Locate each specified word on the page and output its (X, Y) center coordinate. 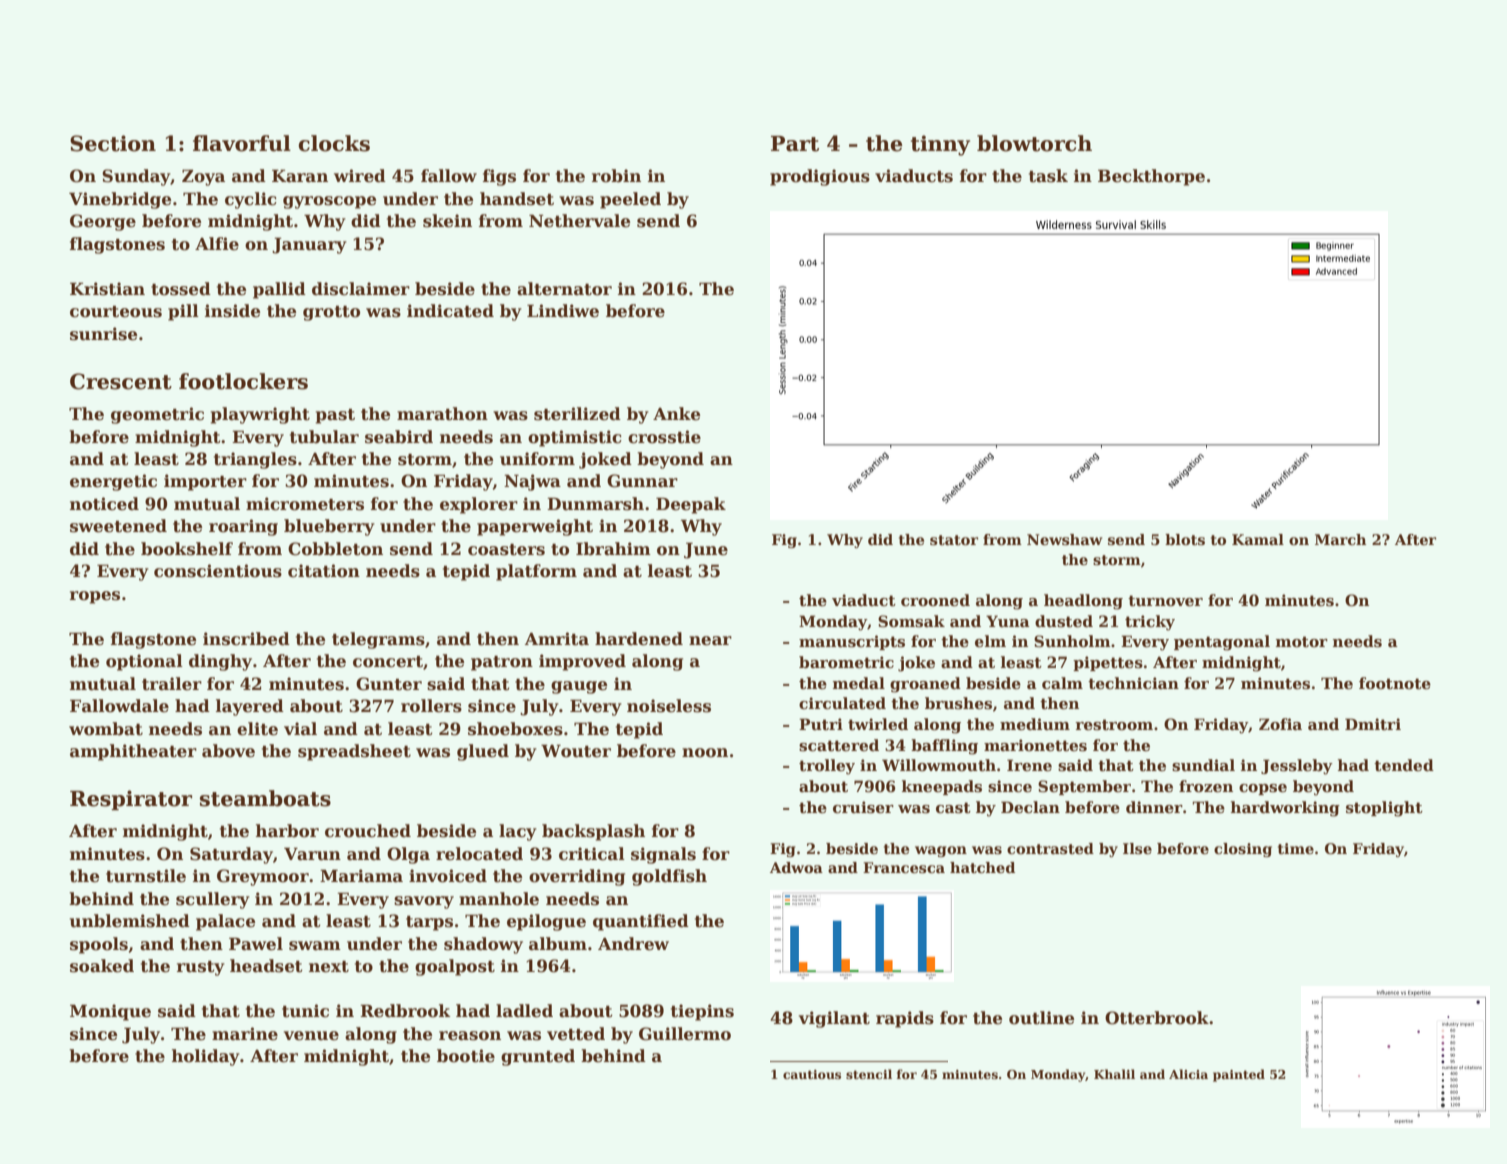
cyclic (251, 200)
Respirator (131, 800)
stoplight (1384, 809)
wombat (106, 729)
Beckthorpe (1151, 177)
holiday (206, 1057)
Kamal (1258, 539)
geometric (157, 415)
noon (705, 753)
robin (616, 176)
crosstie (664, 437)
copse (1263, 789)
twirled (878, 724)
